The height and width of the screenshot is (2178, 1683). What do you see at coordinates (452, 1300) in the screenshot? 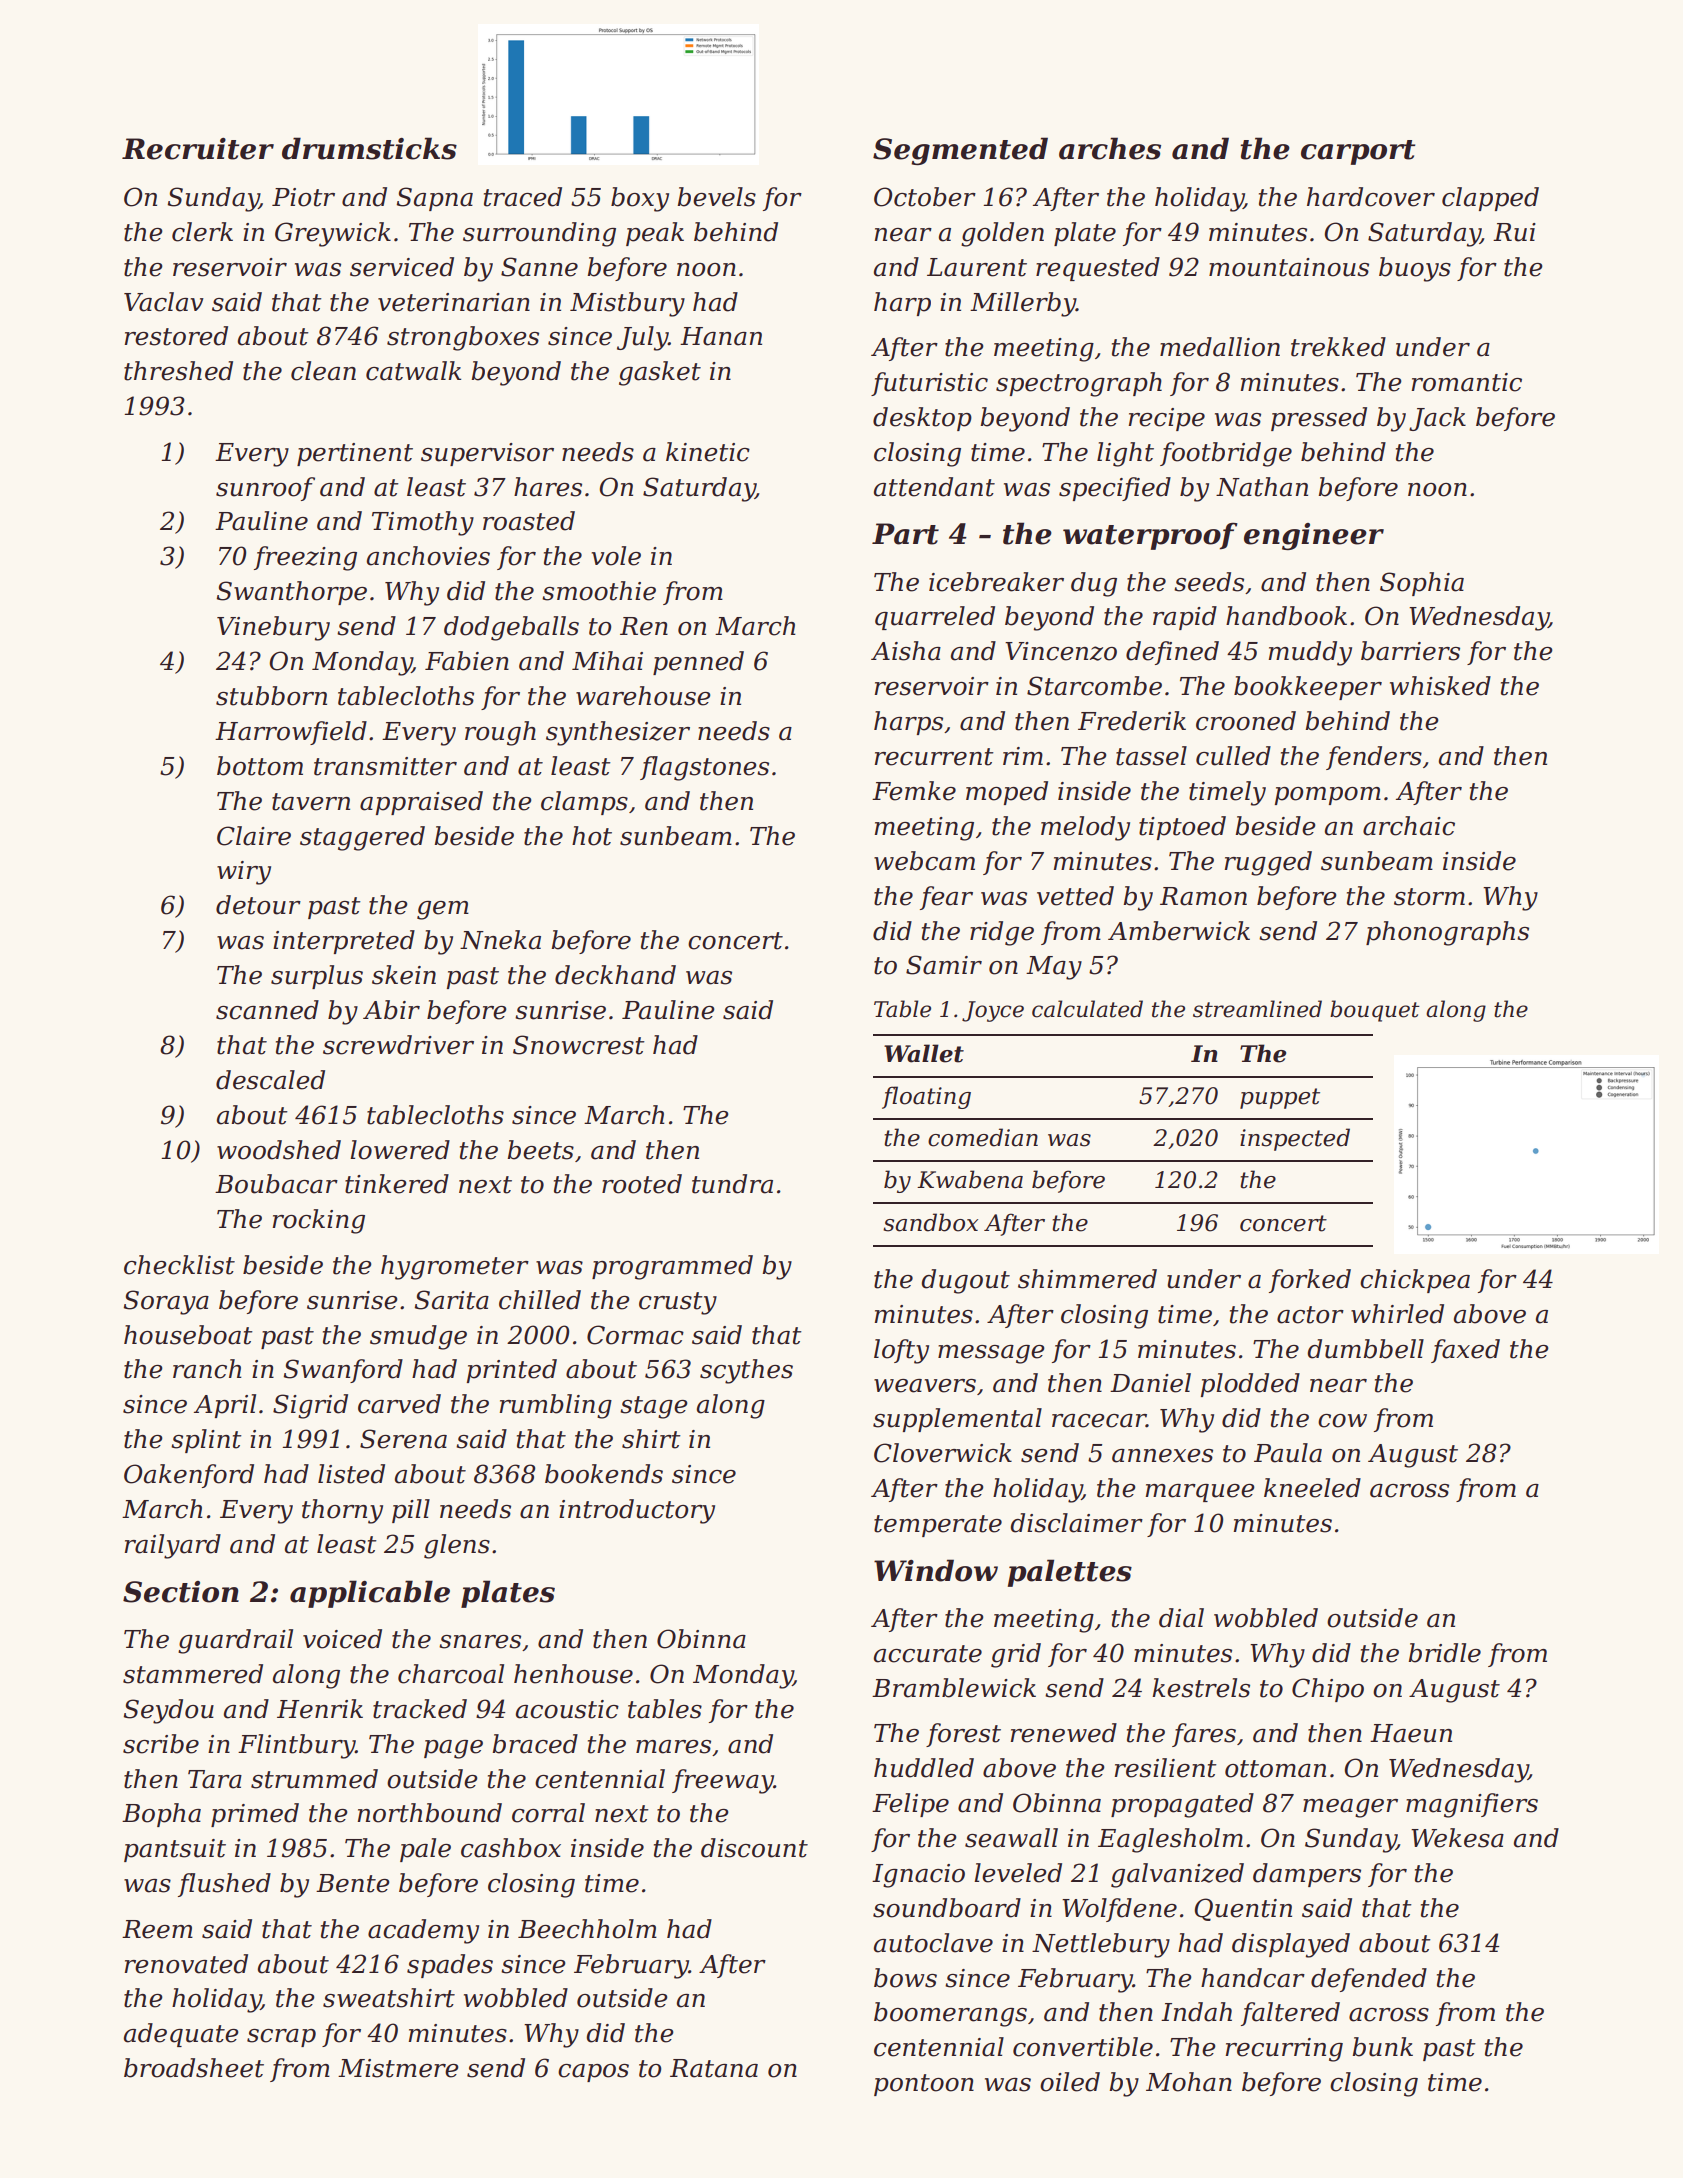
I see `Sarita` at bounding box center [452, 1300].
